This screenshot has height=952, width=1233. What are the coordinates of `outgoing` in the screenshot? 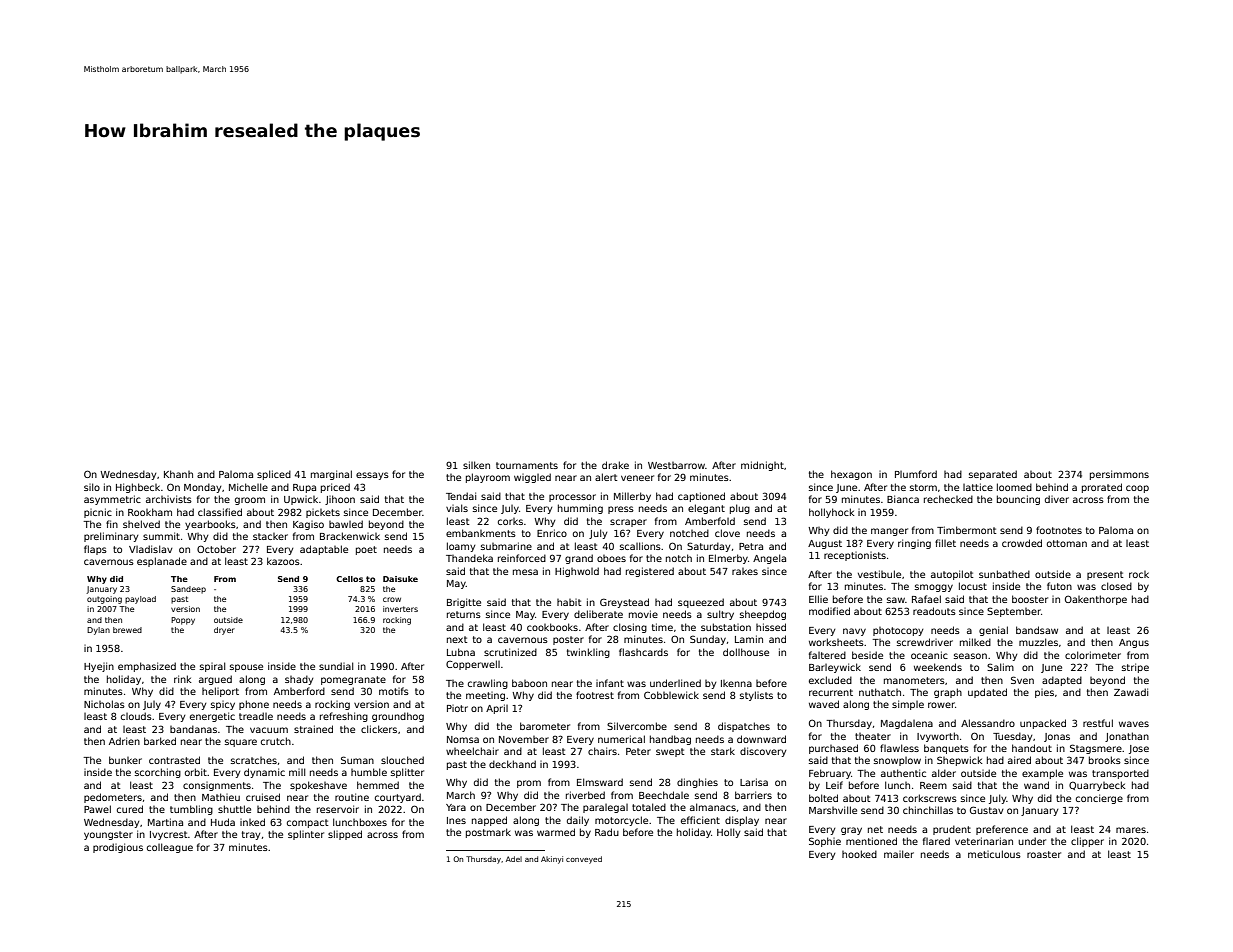 It's located at (104, 600).
